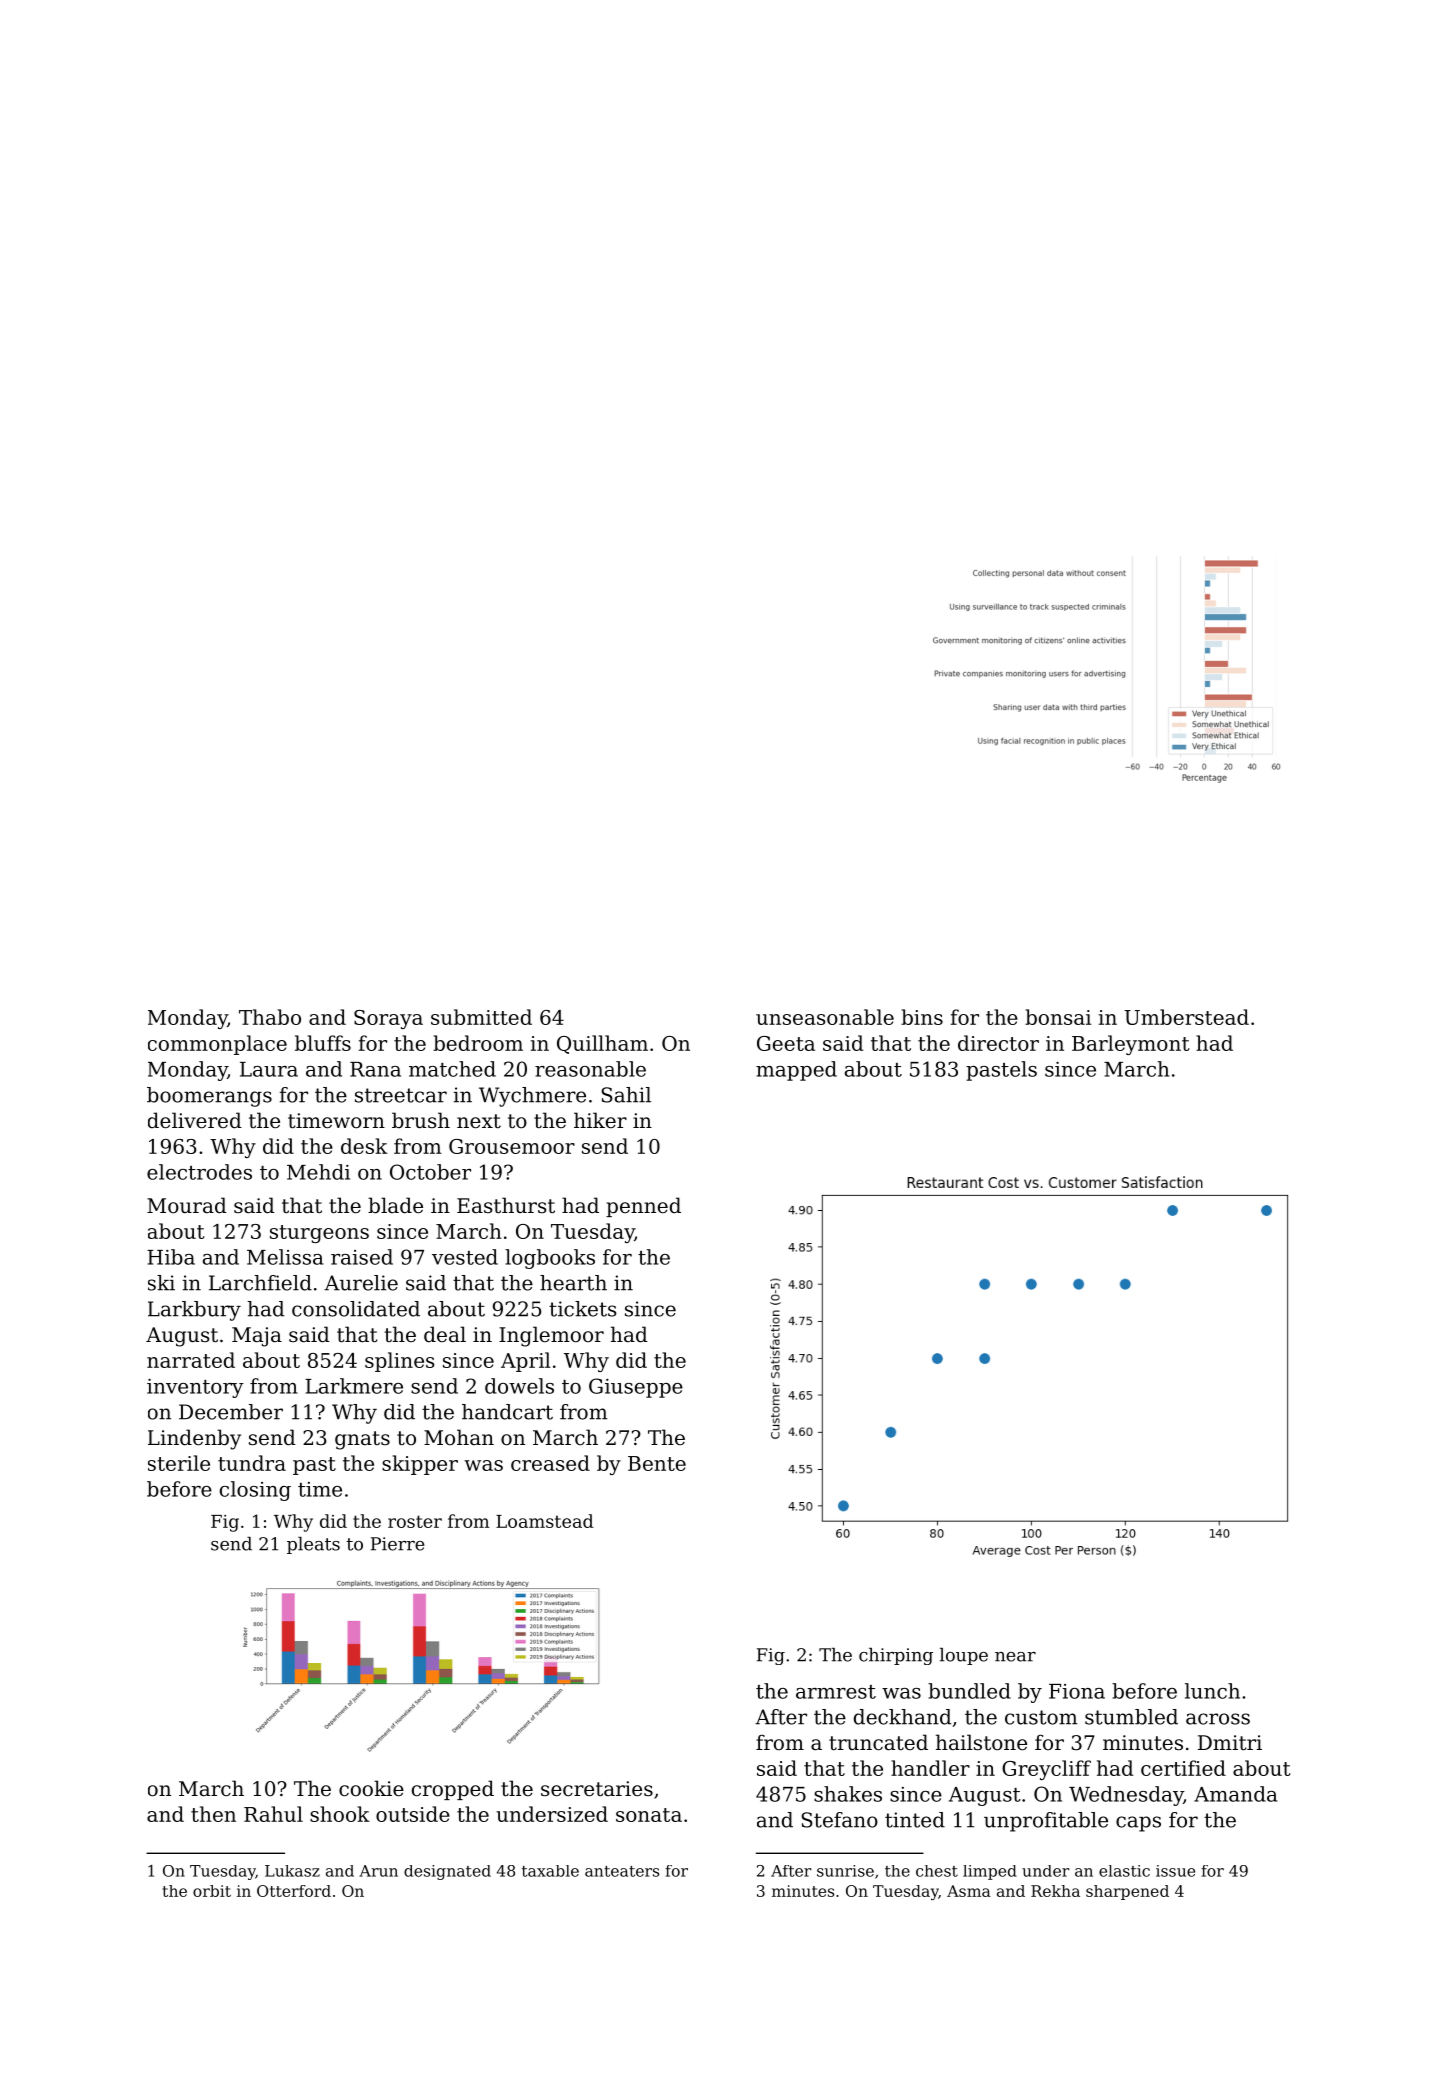 This document has width=1450, height=2100. What do you see at coordinates (481, 1017) in the document?
I see `submitted` at bounding box center [481, 1017].
